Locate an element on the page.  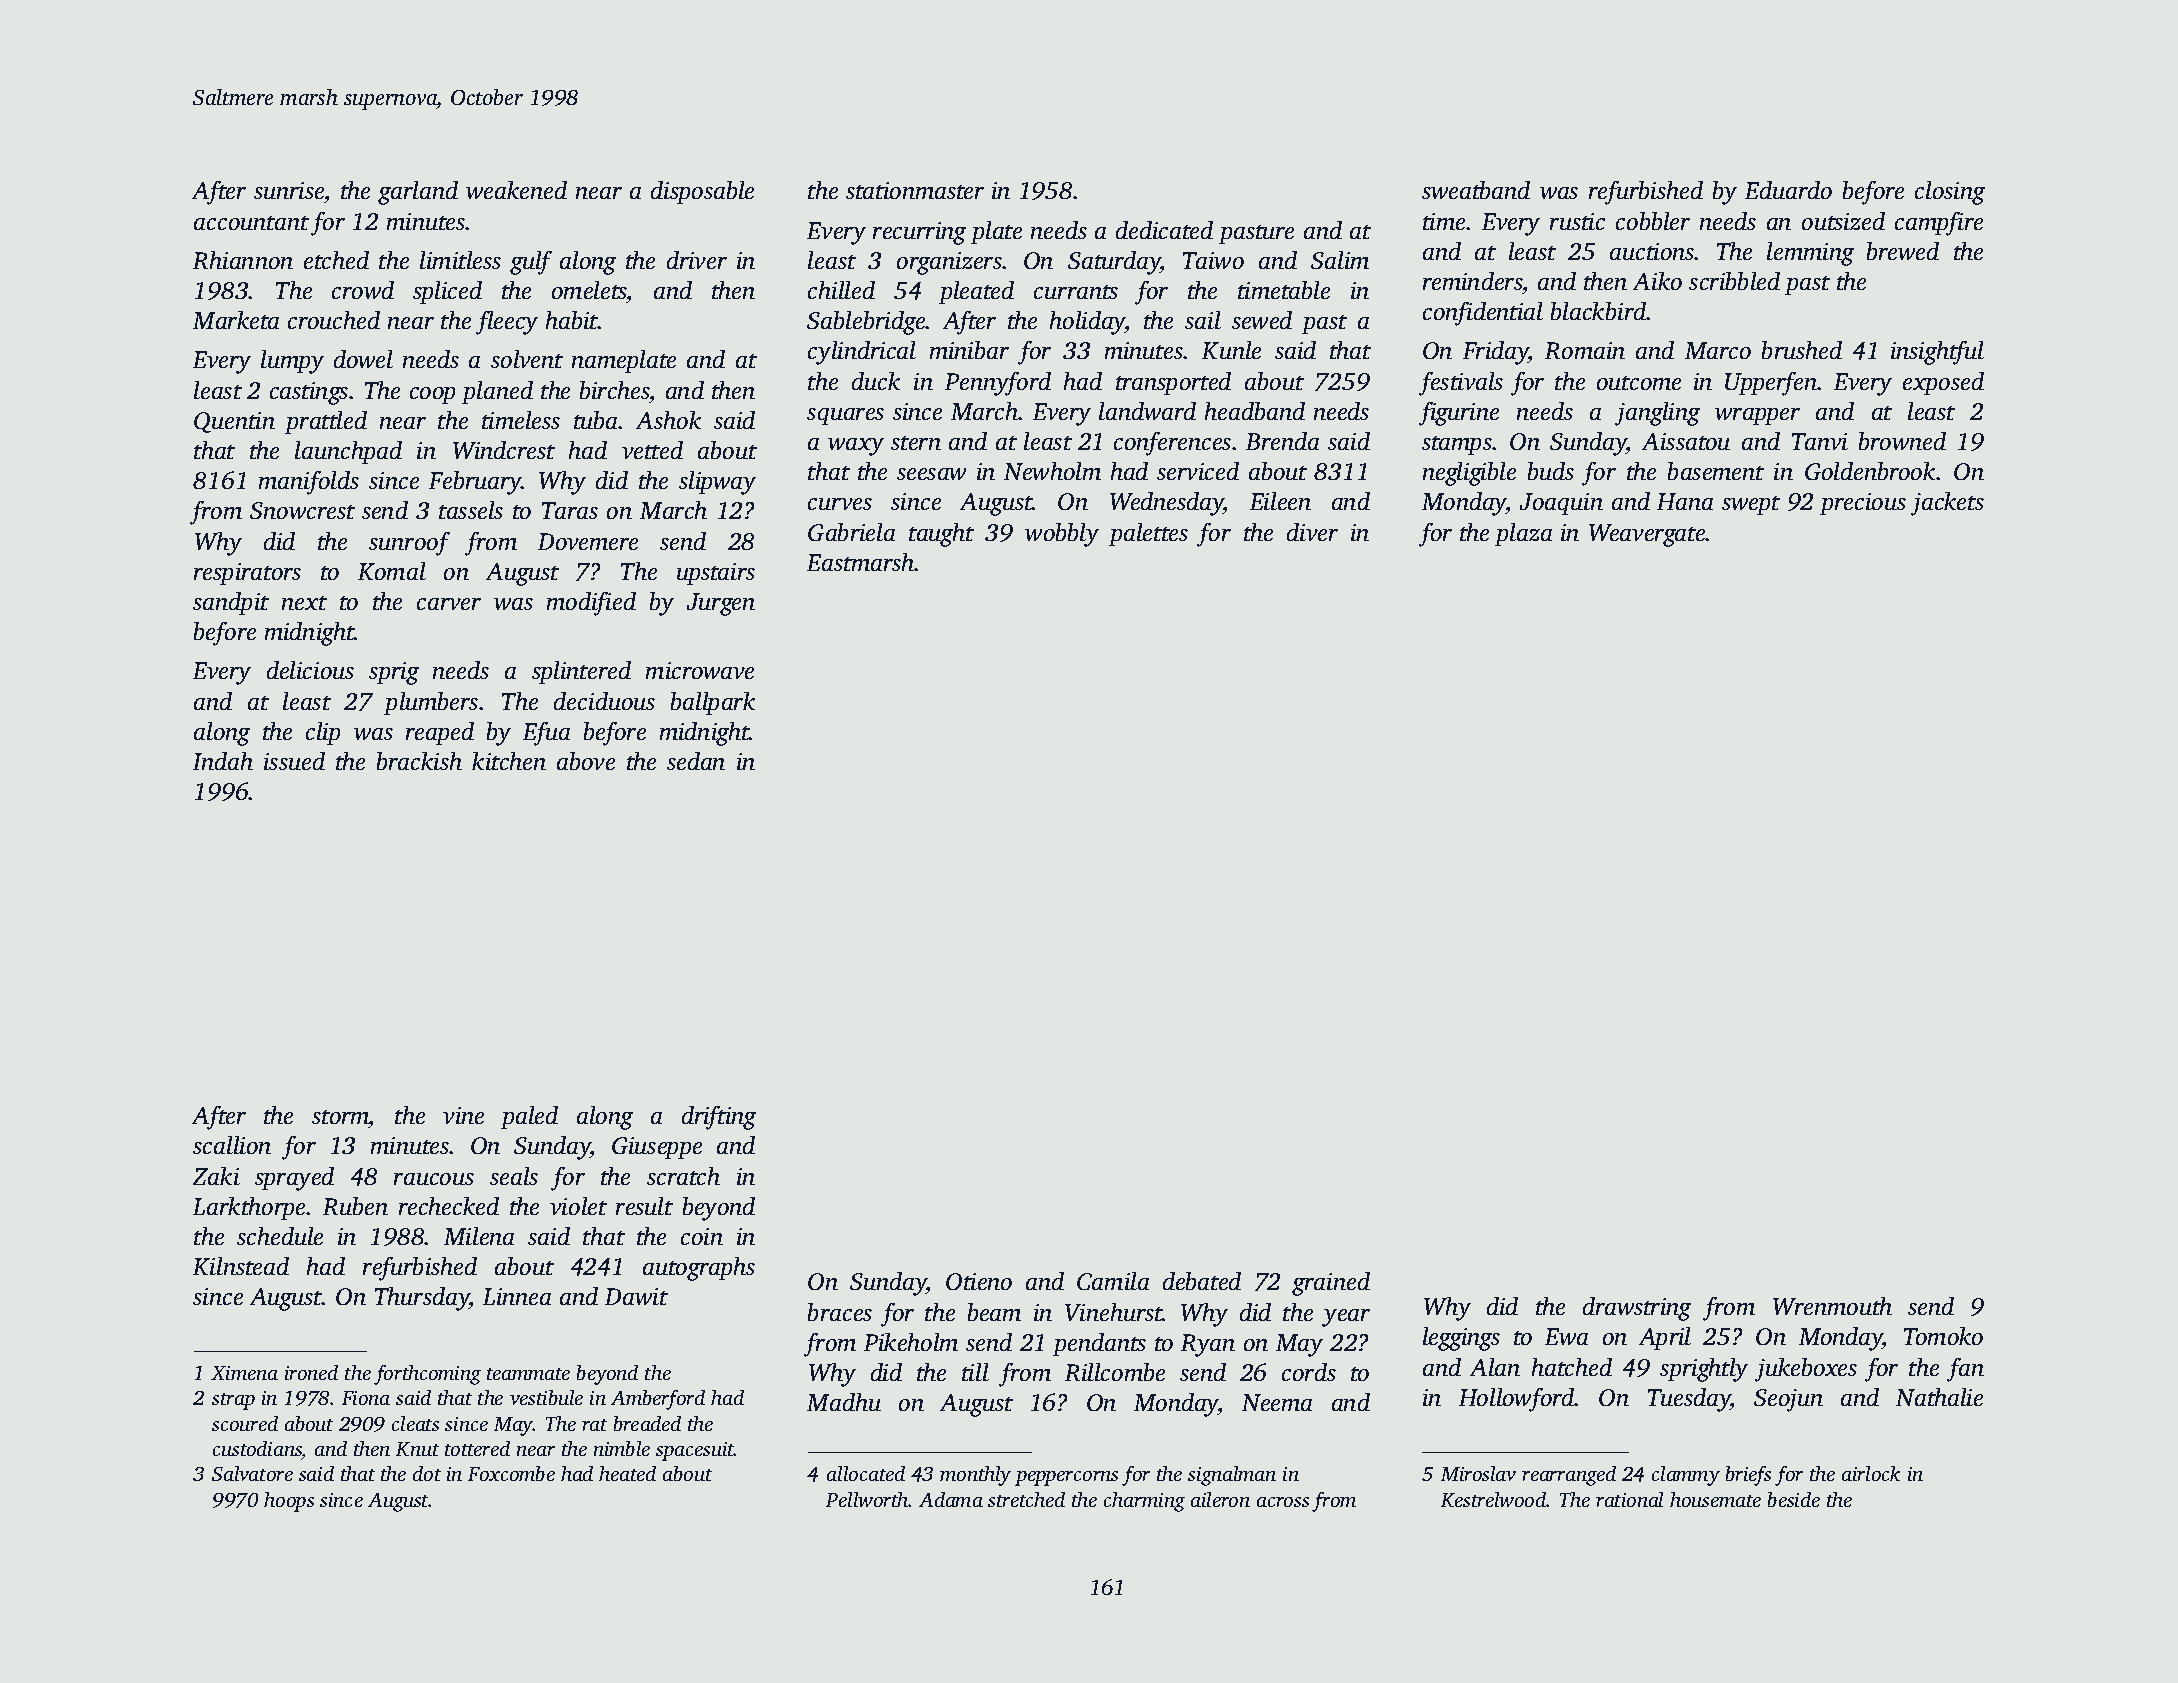
serviced is located at coordinates (1198, 471).
